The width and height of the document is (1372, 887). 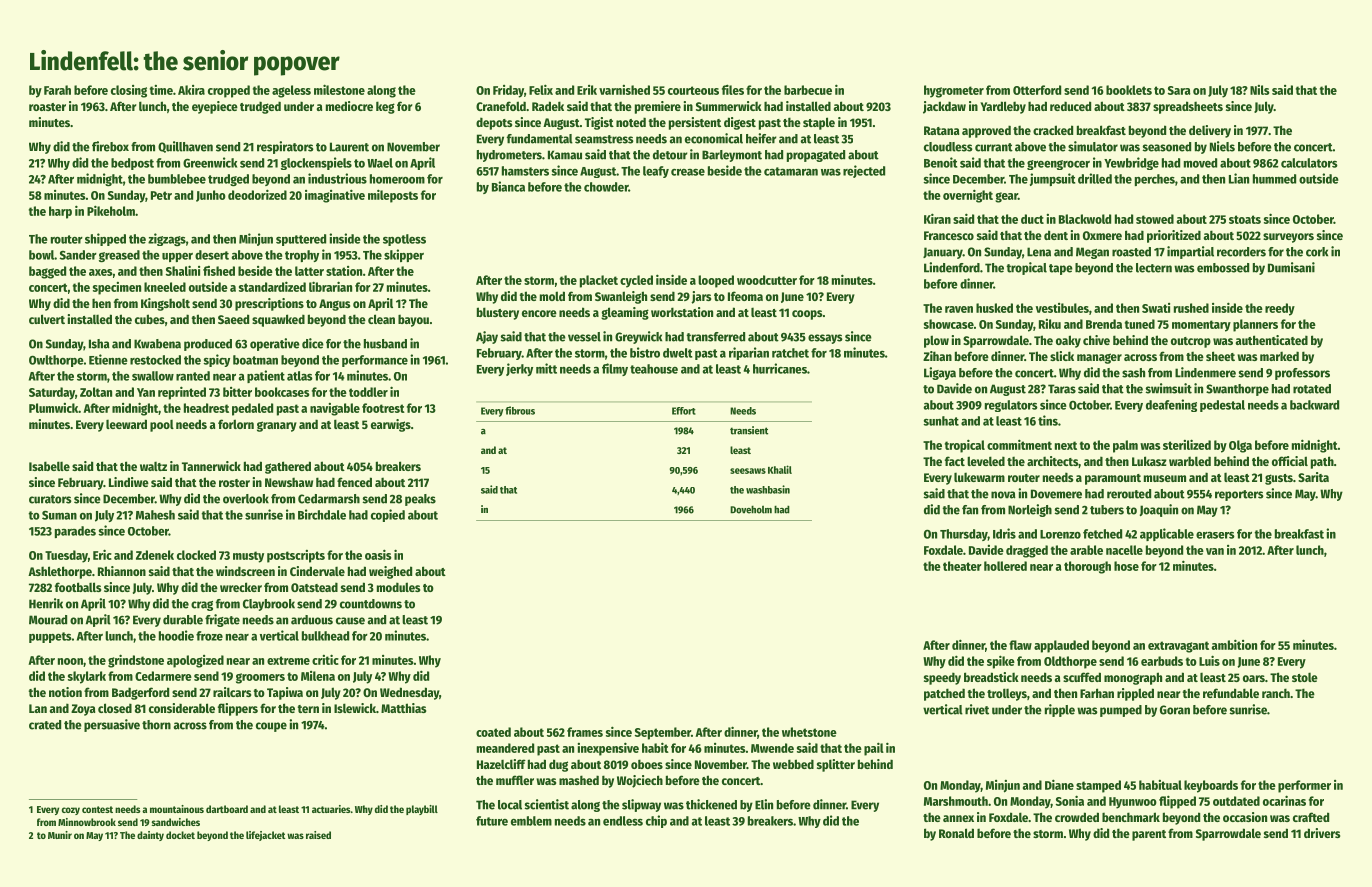 I want to click on Doveholm, so click(x=751, y=509).
